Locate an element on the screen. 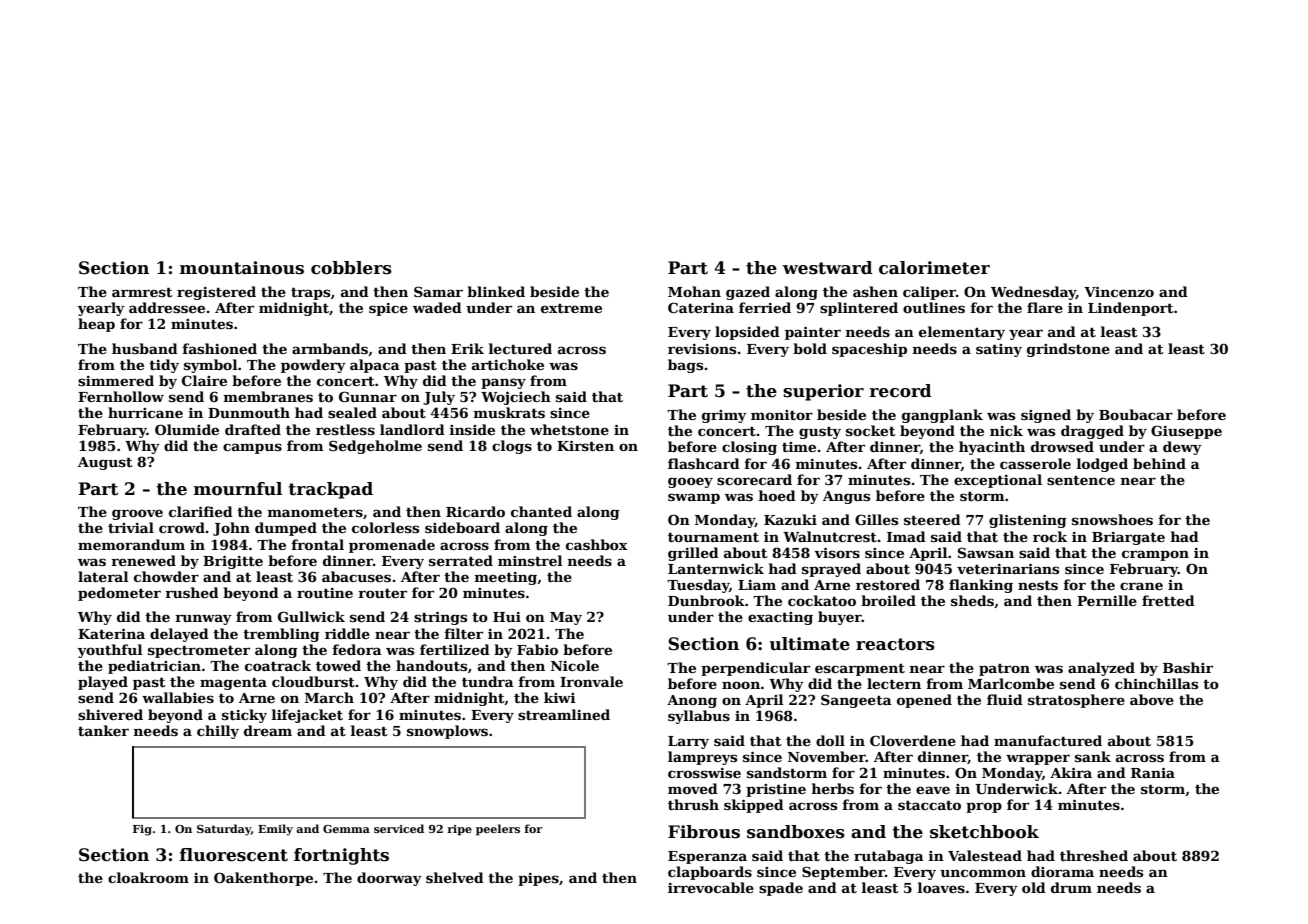 The width and height of the screenshot is (1308, 924). Cloverdene is located at coordinates (913, 740).
